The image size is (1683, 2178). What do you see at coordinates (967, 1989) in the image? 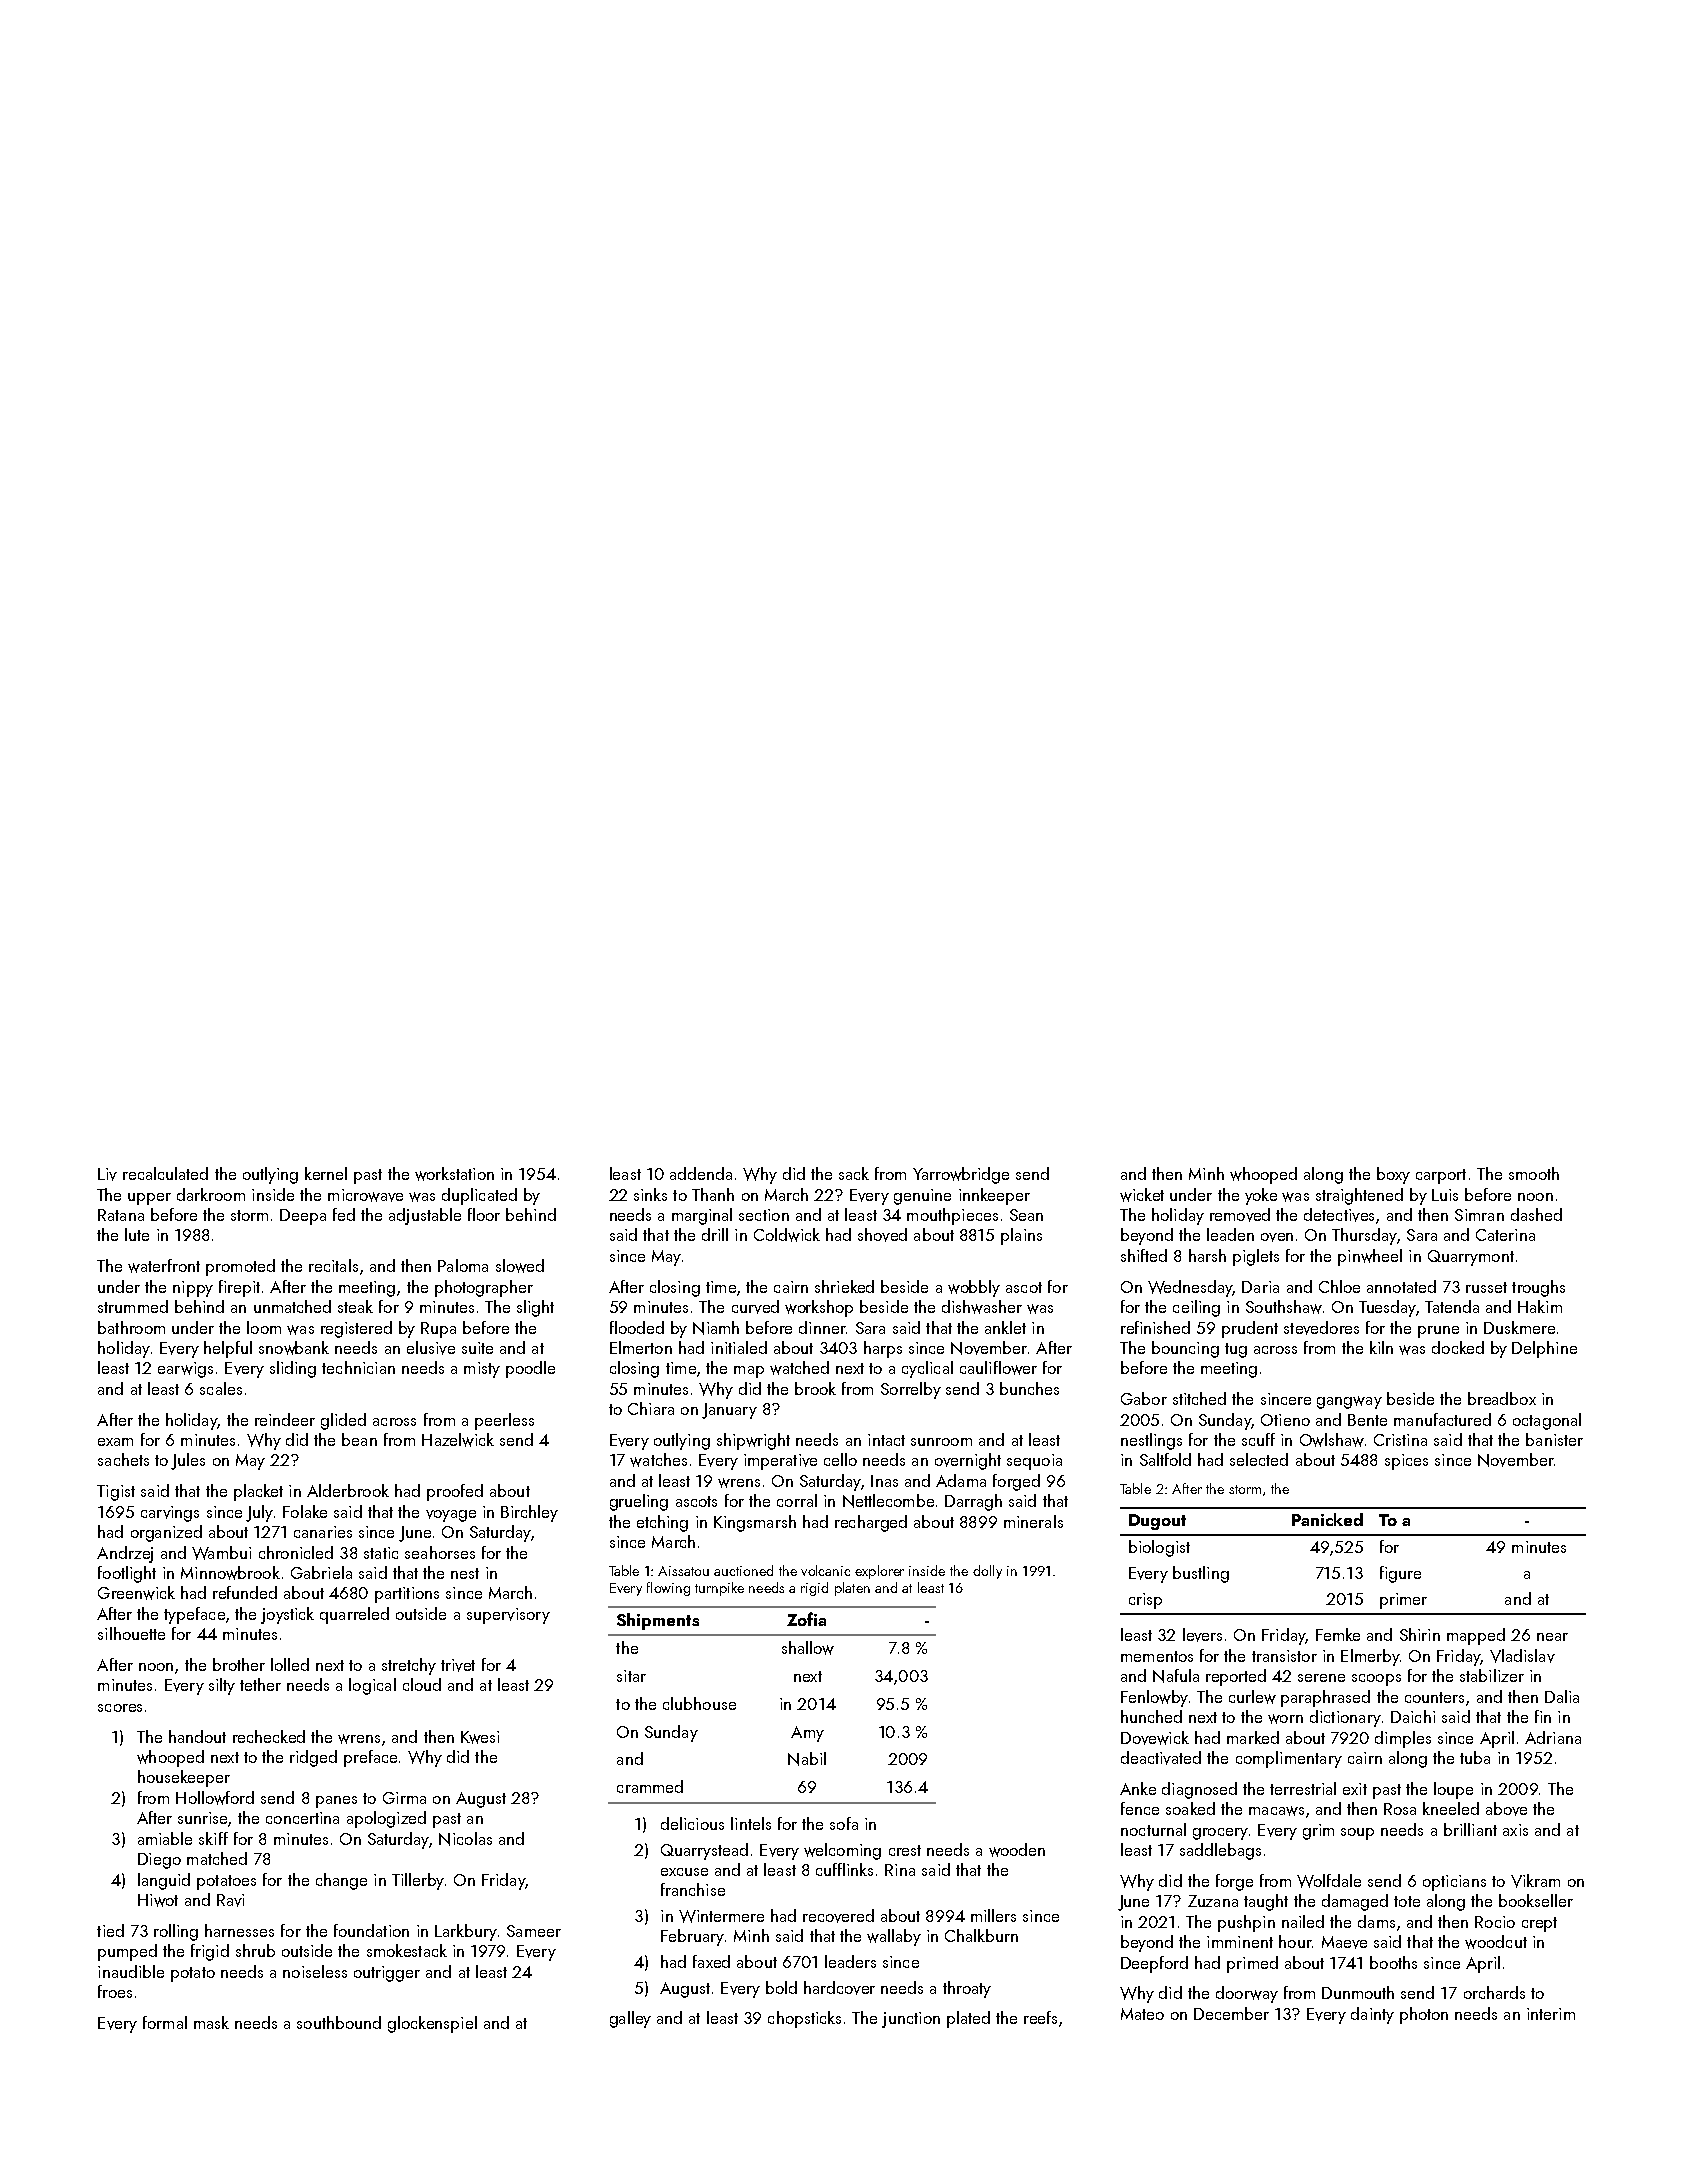
I see `throaty` at bounding box center [967, 1989].
